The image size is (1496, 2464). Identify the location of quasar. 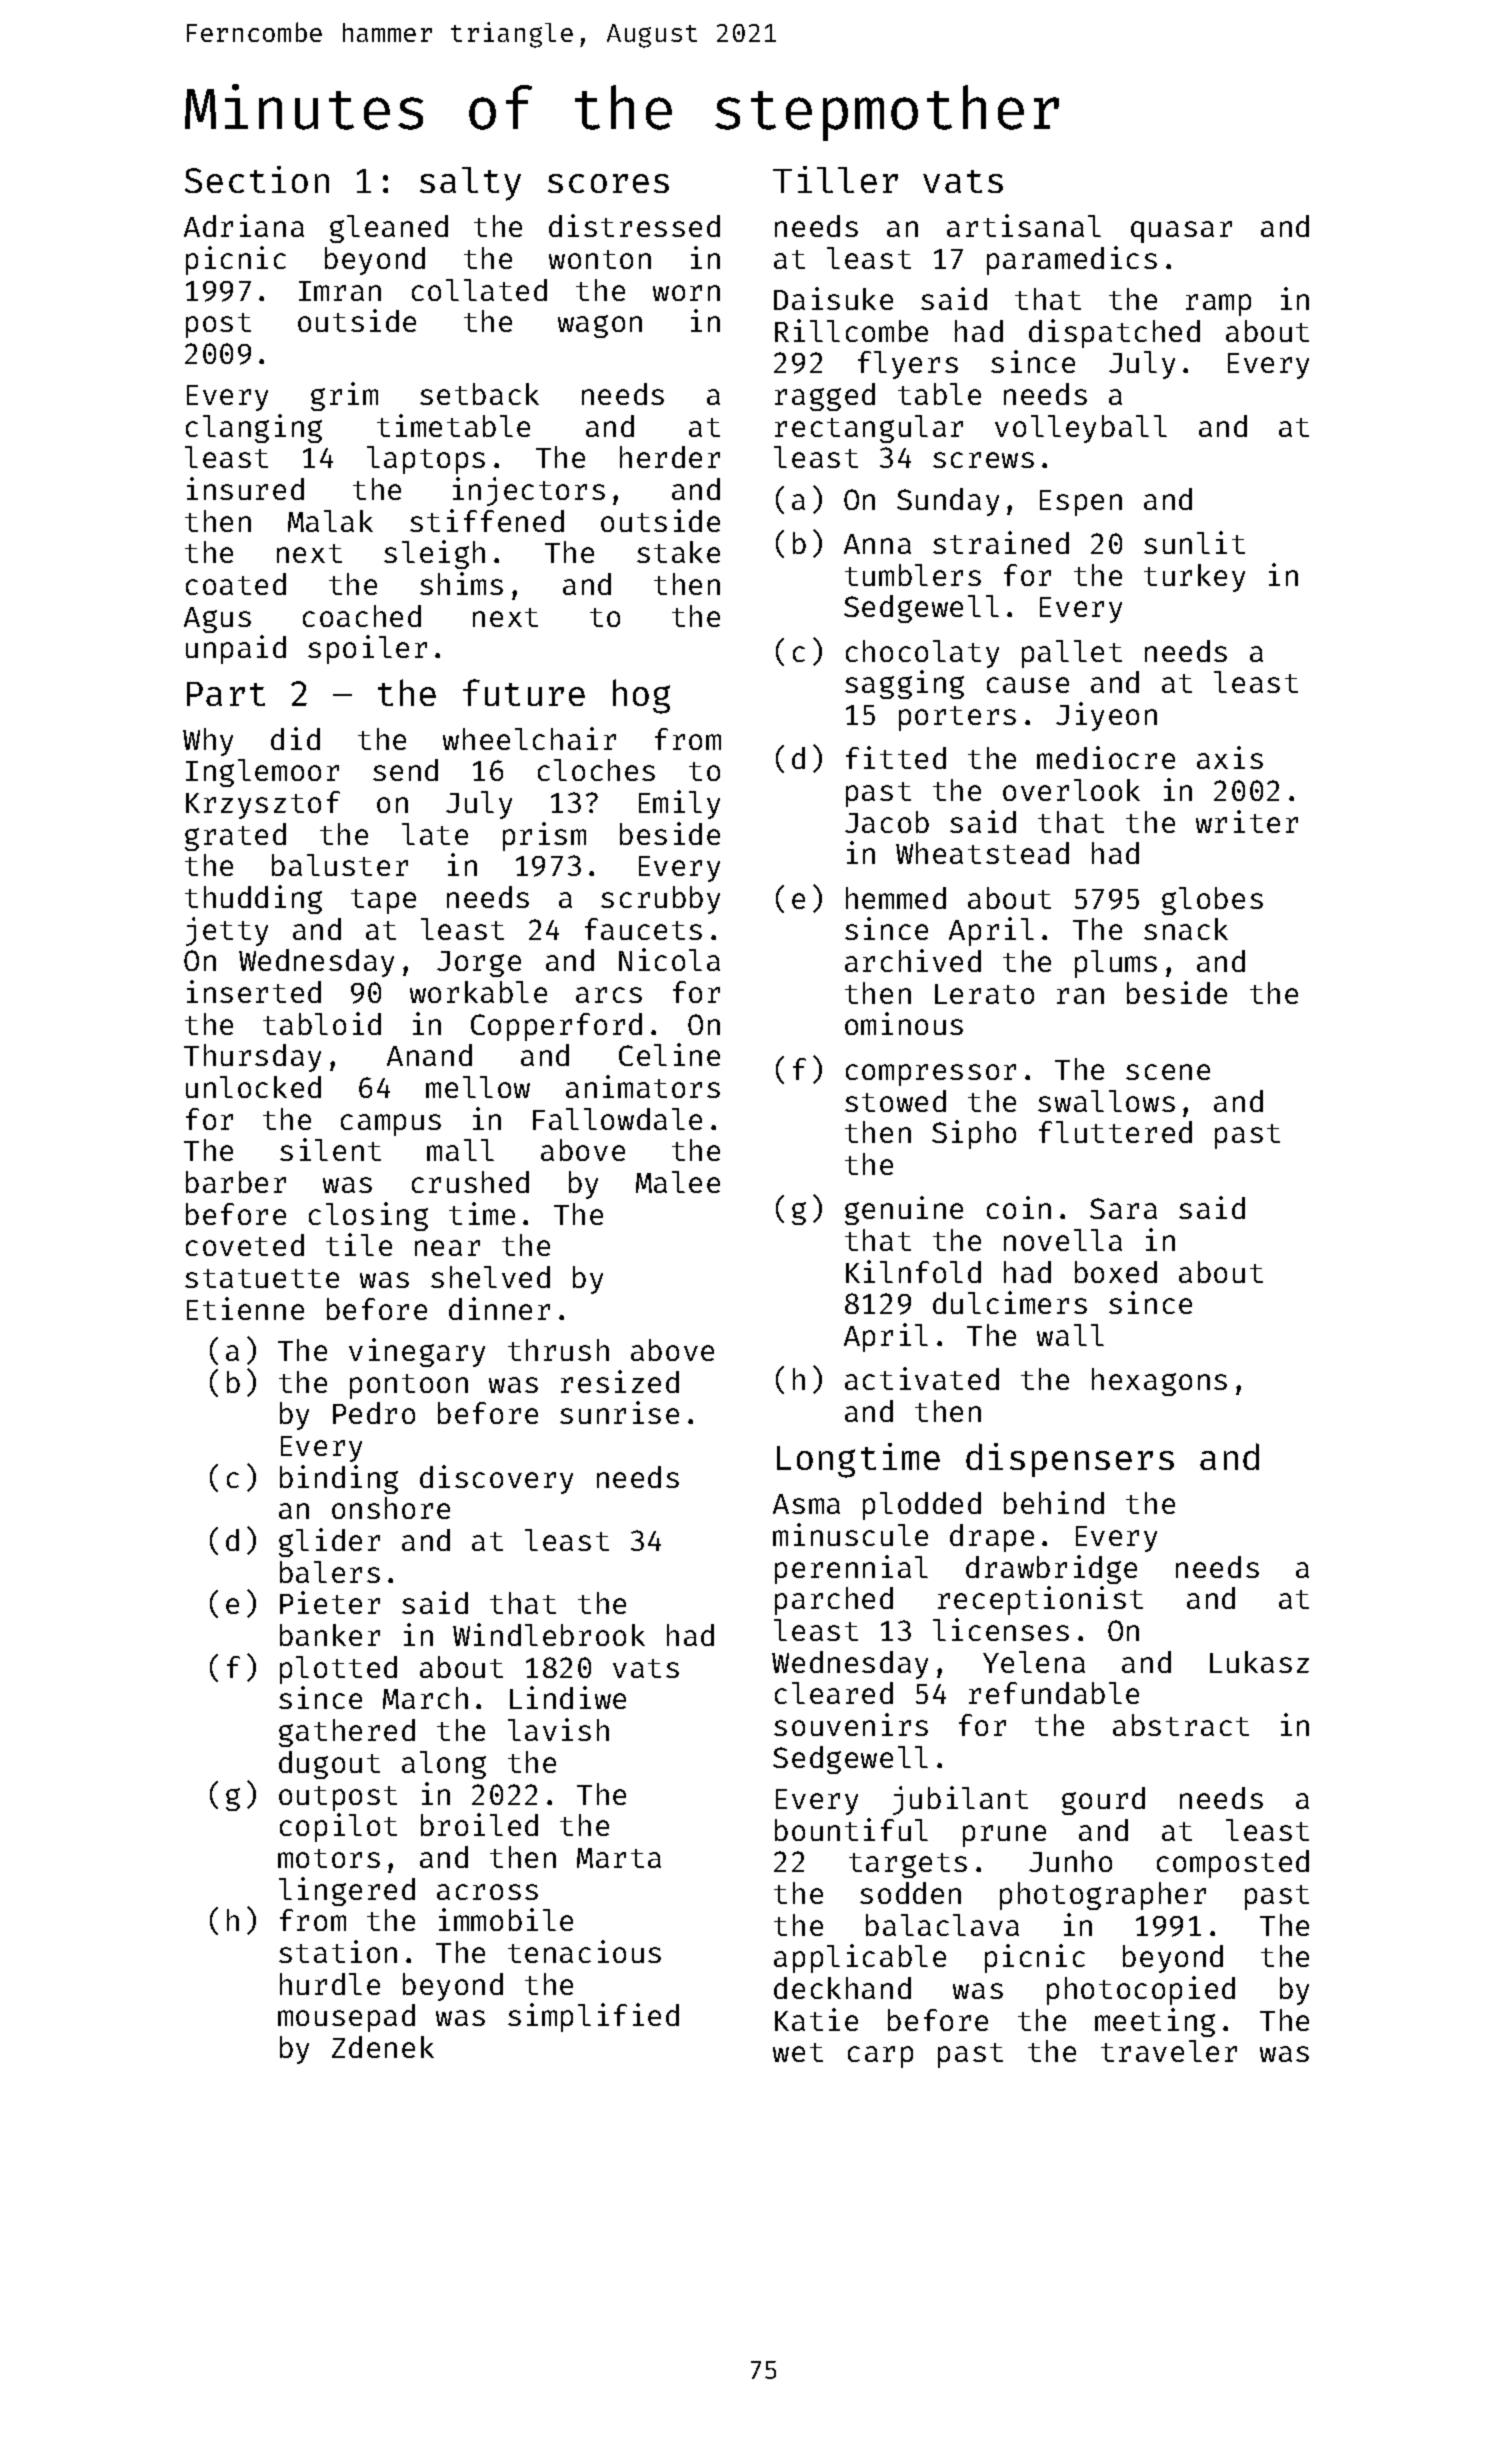
(1181, 232).
